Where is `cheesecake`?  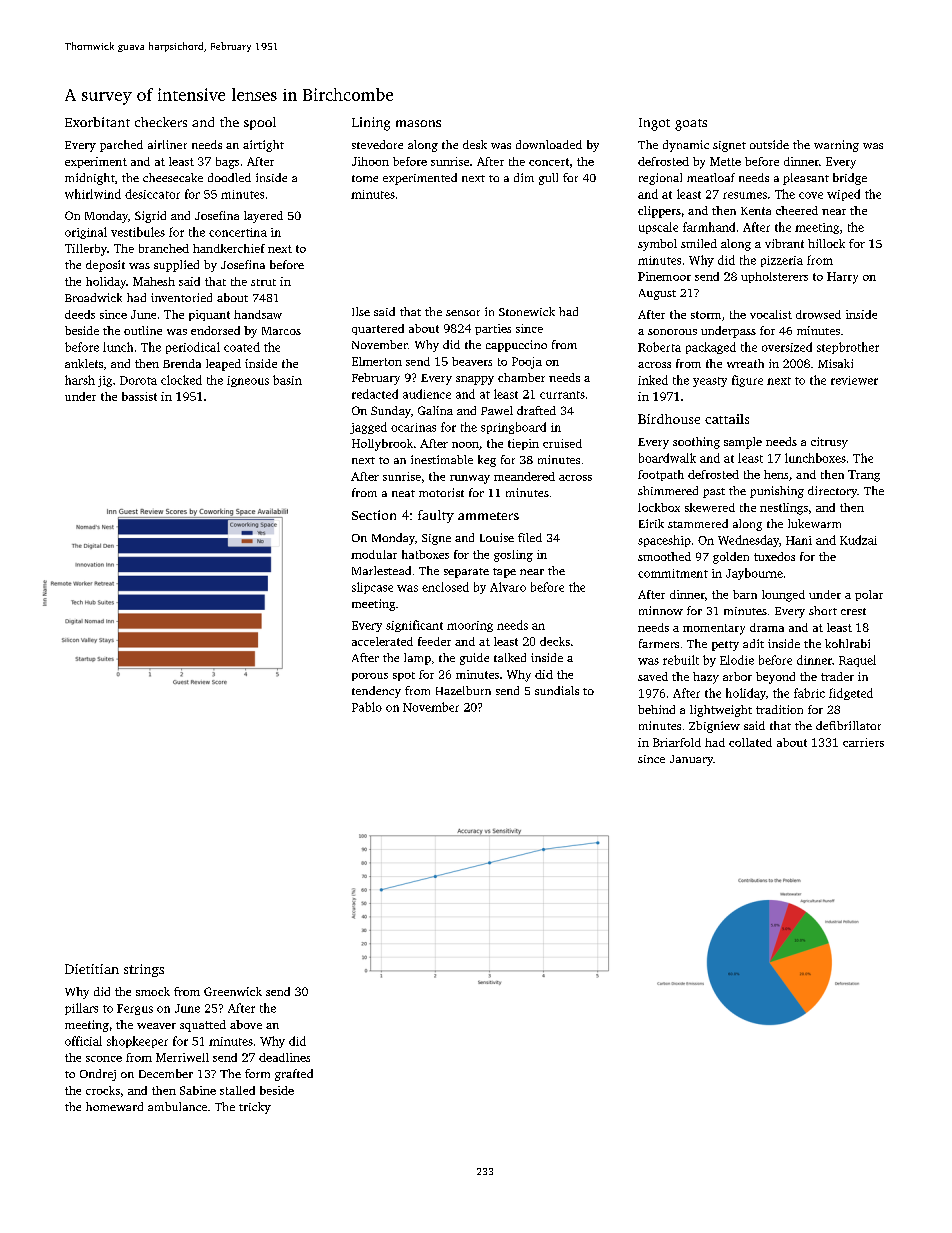
cheesecake is located at coordinates (173, 177).
